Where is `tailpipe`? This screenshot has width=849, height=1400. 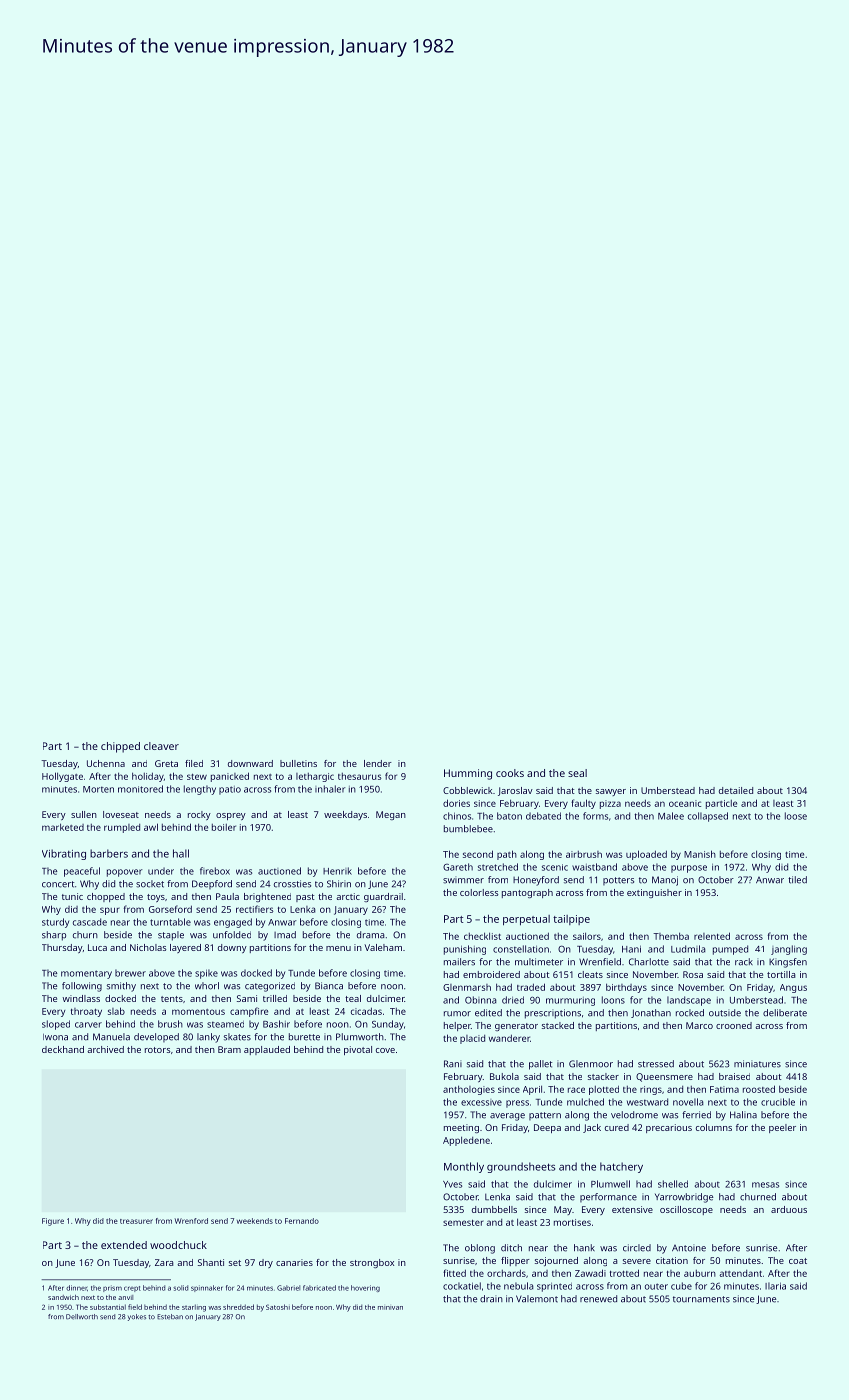
tailpipe is located at coordinates (571, 920).
